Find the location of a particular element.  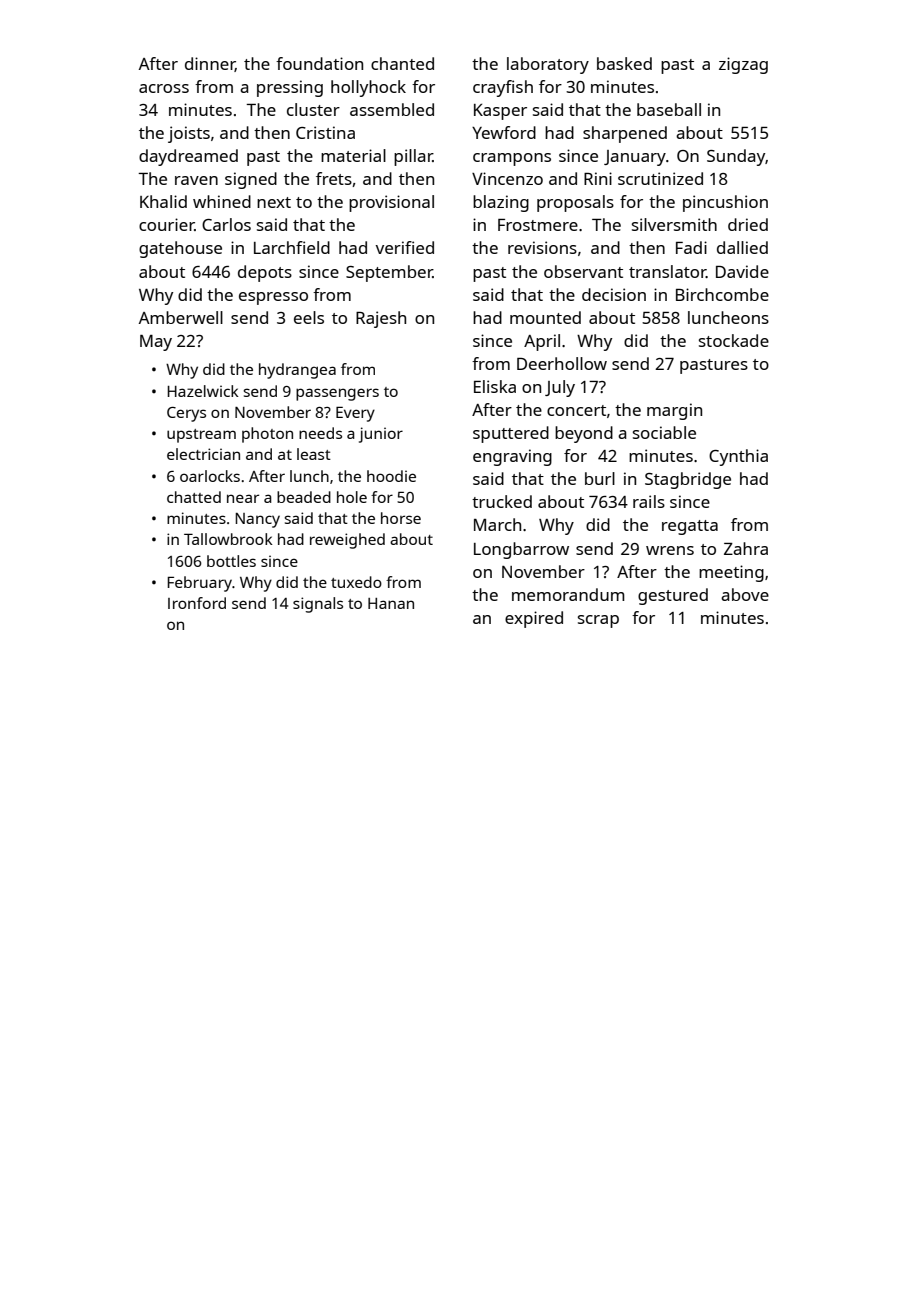

chanted is located at coordinates (402, 63).
